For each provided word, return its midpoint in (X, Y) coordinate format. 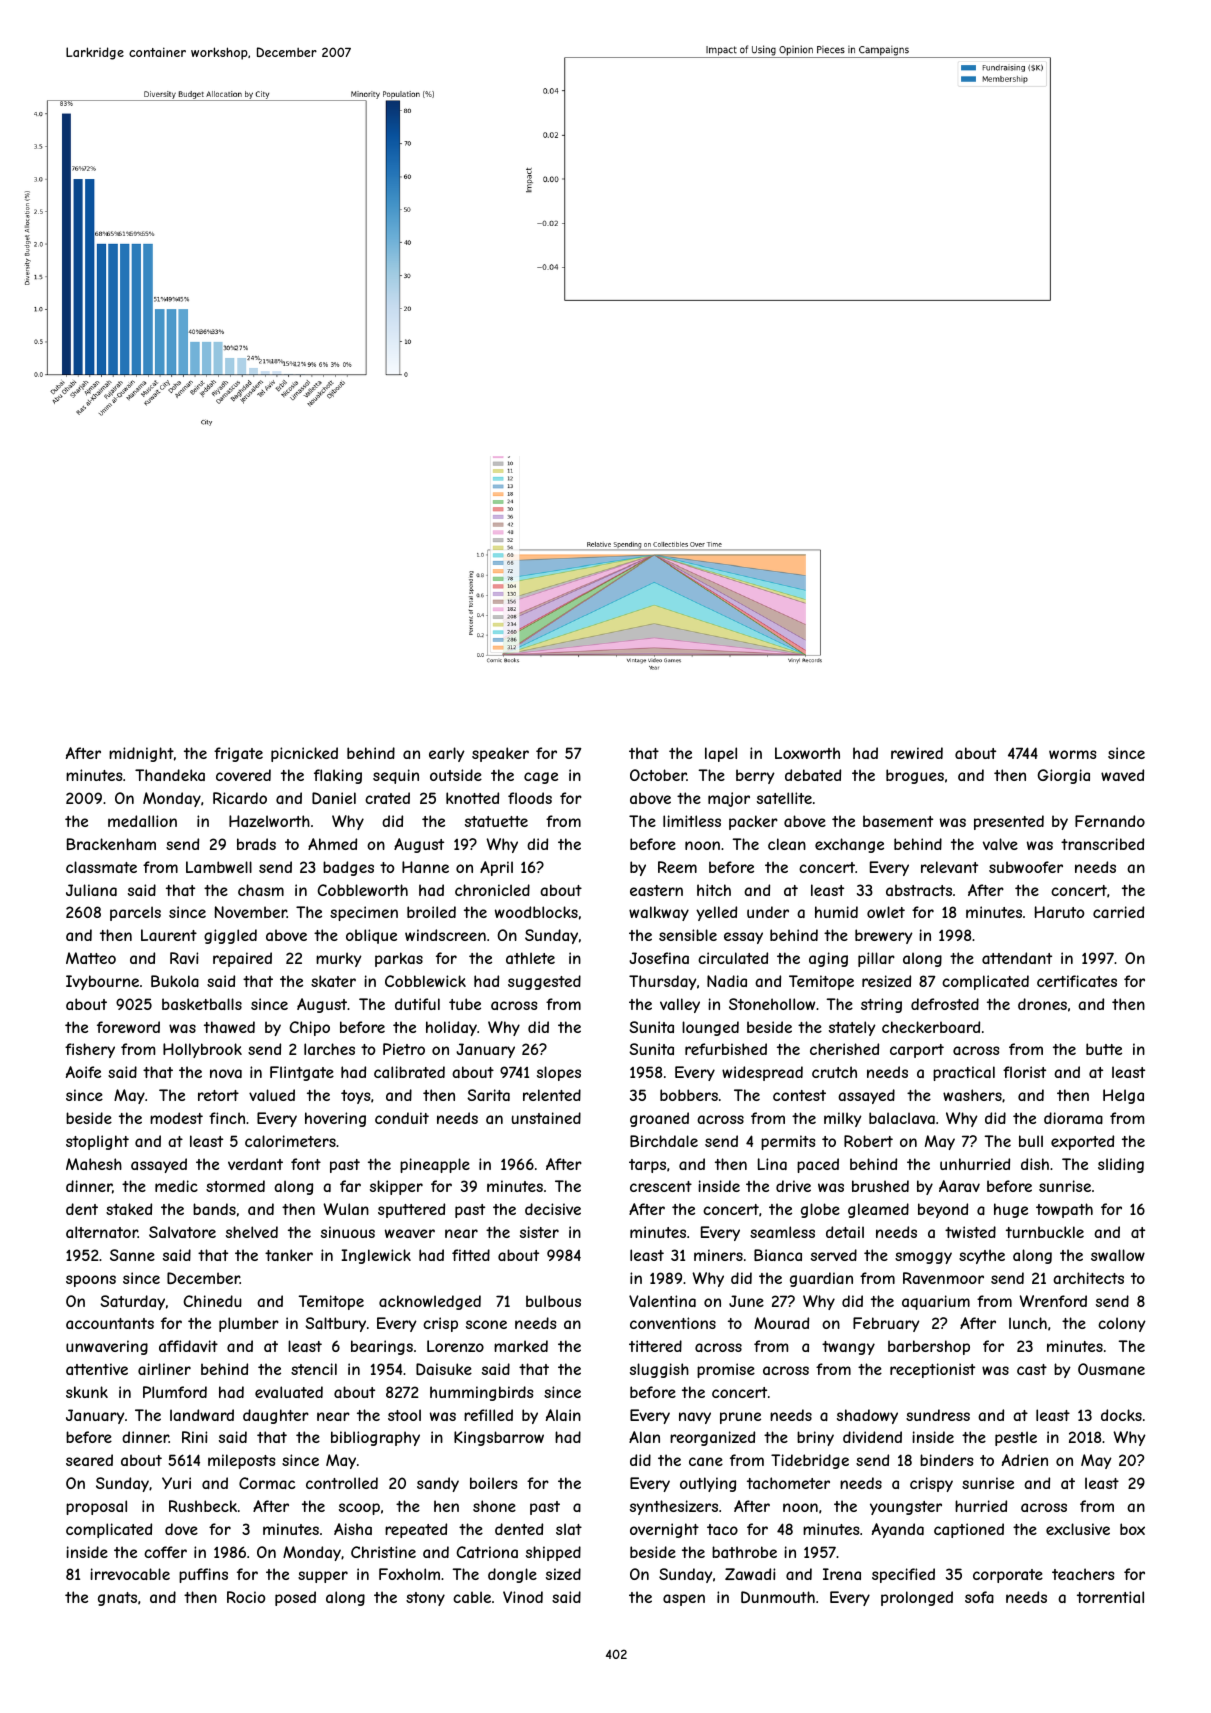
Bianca (778, 1255)
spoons (91, 1281)
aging (828, 959)
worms (1073, 754)
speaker (500, 754)
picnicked (304, 754)
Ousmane (1111, 1369)
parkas (399, 959)
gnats (117, 1599)
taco (722, 1529)
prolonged (917, 1598)
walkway (659, 913)
